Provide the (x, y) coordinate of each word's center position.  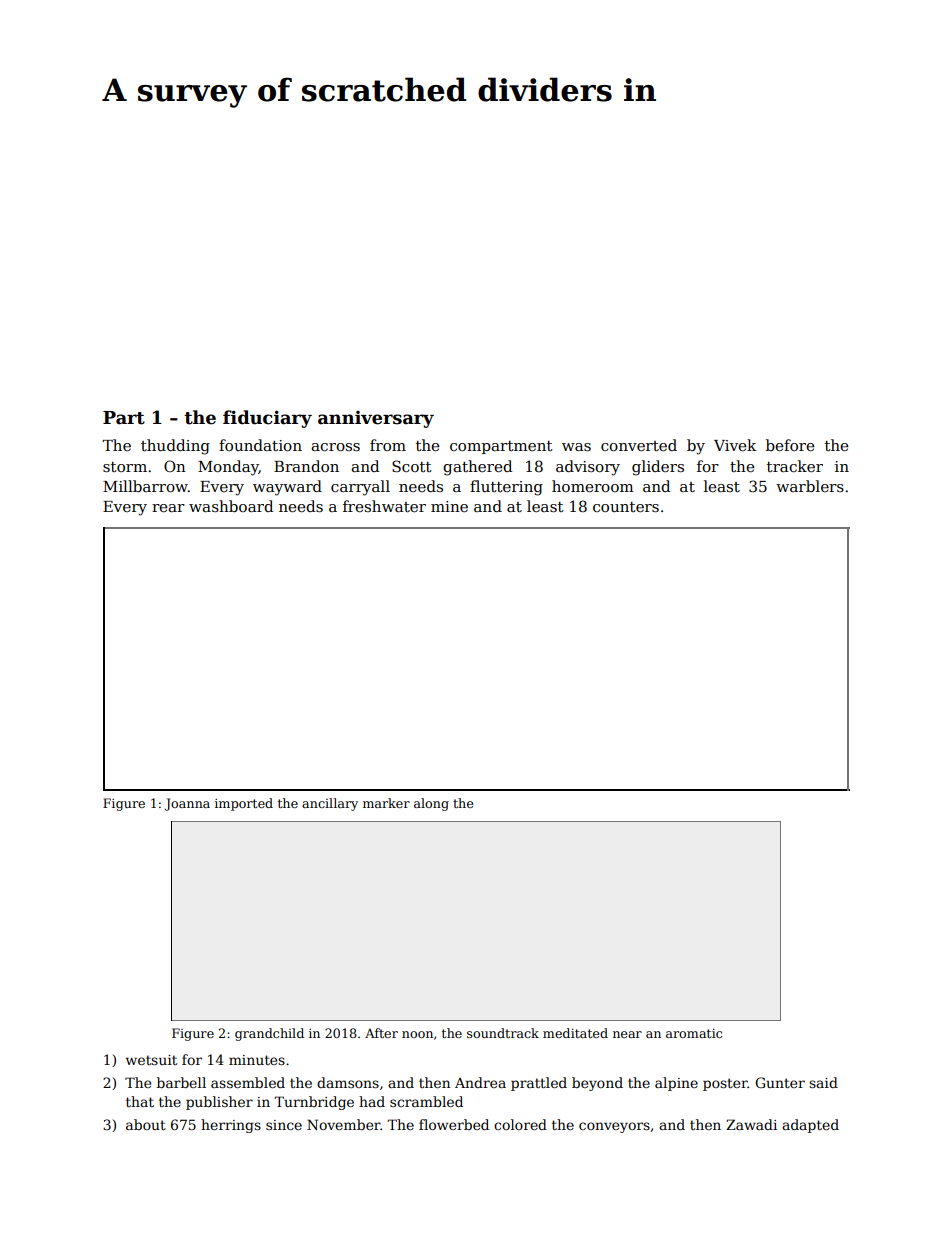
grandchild (269, 1034)
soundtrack (503, 1033)
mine (449, 506)
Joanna (187, 804)
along (431, 804)
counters (626, 507)
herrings (231, 1126)
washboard (231, 506)
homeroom (593, 486)
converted (639, 445)
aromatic (694, 1033)
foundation (260, 445)
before (790, 445)
